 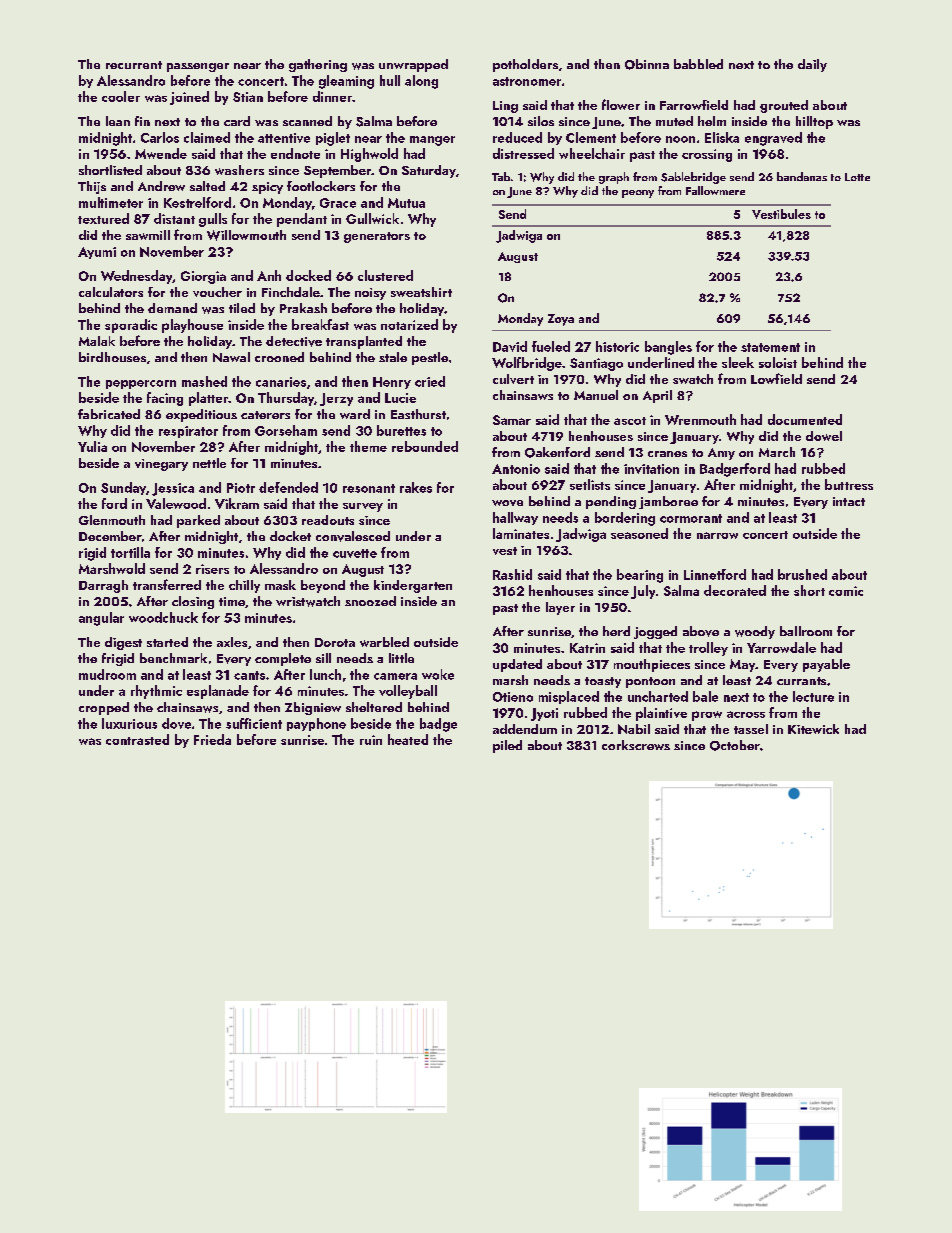 What do you see at coordinates (265, 415) in the page?
I see `caterers` at bounding box center [265, 415].
